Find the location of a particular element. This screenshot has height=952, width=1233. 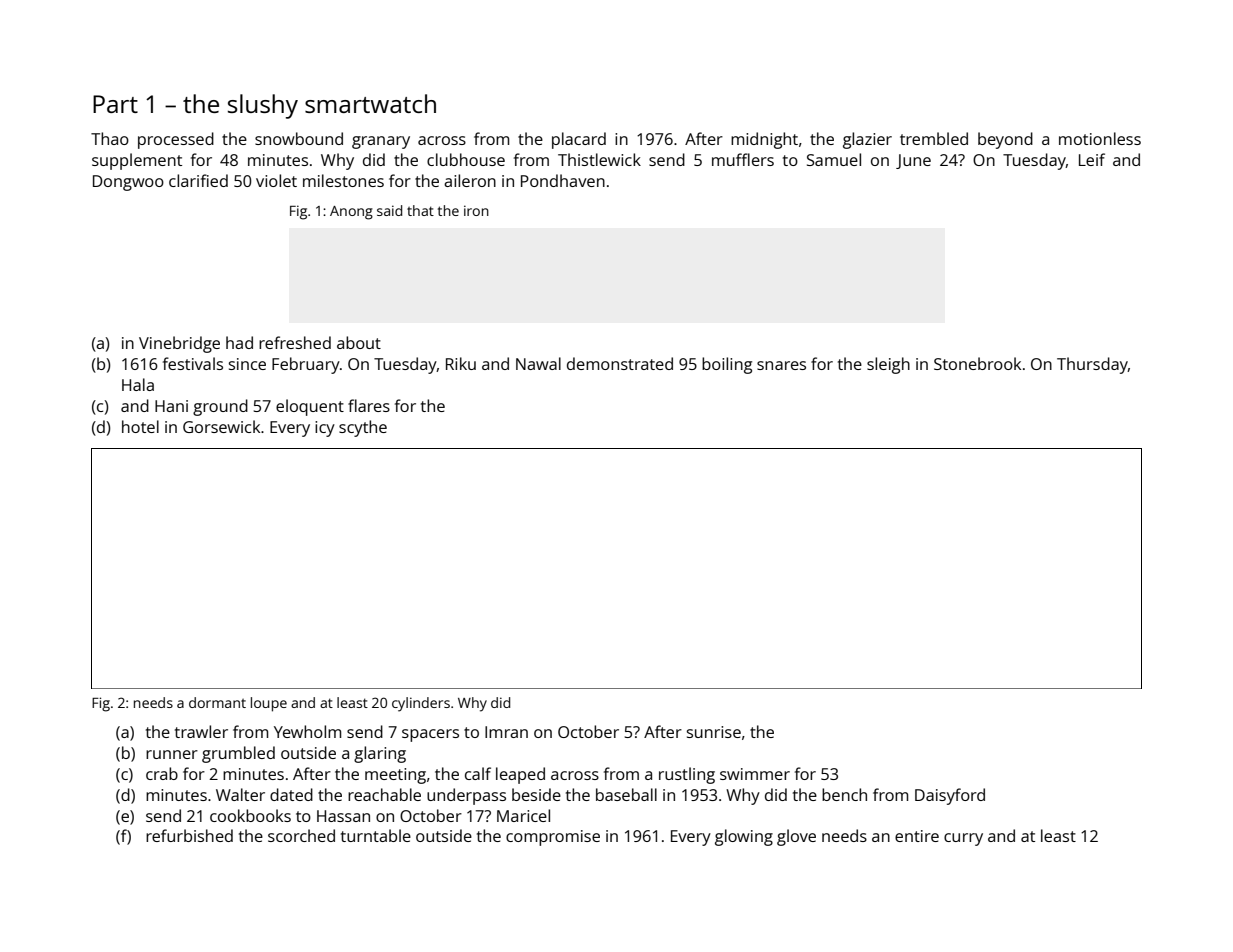

mufflers is located at coordinates (743, 159).
